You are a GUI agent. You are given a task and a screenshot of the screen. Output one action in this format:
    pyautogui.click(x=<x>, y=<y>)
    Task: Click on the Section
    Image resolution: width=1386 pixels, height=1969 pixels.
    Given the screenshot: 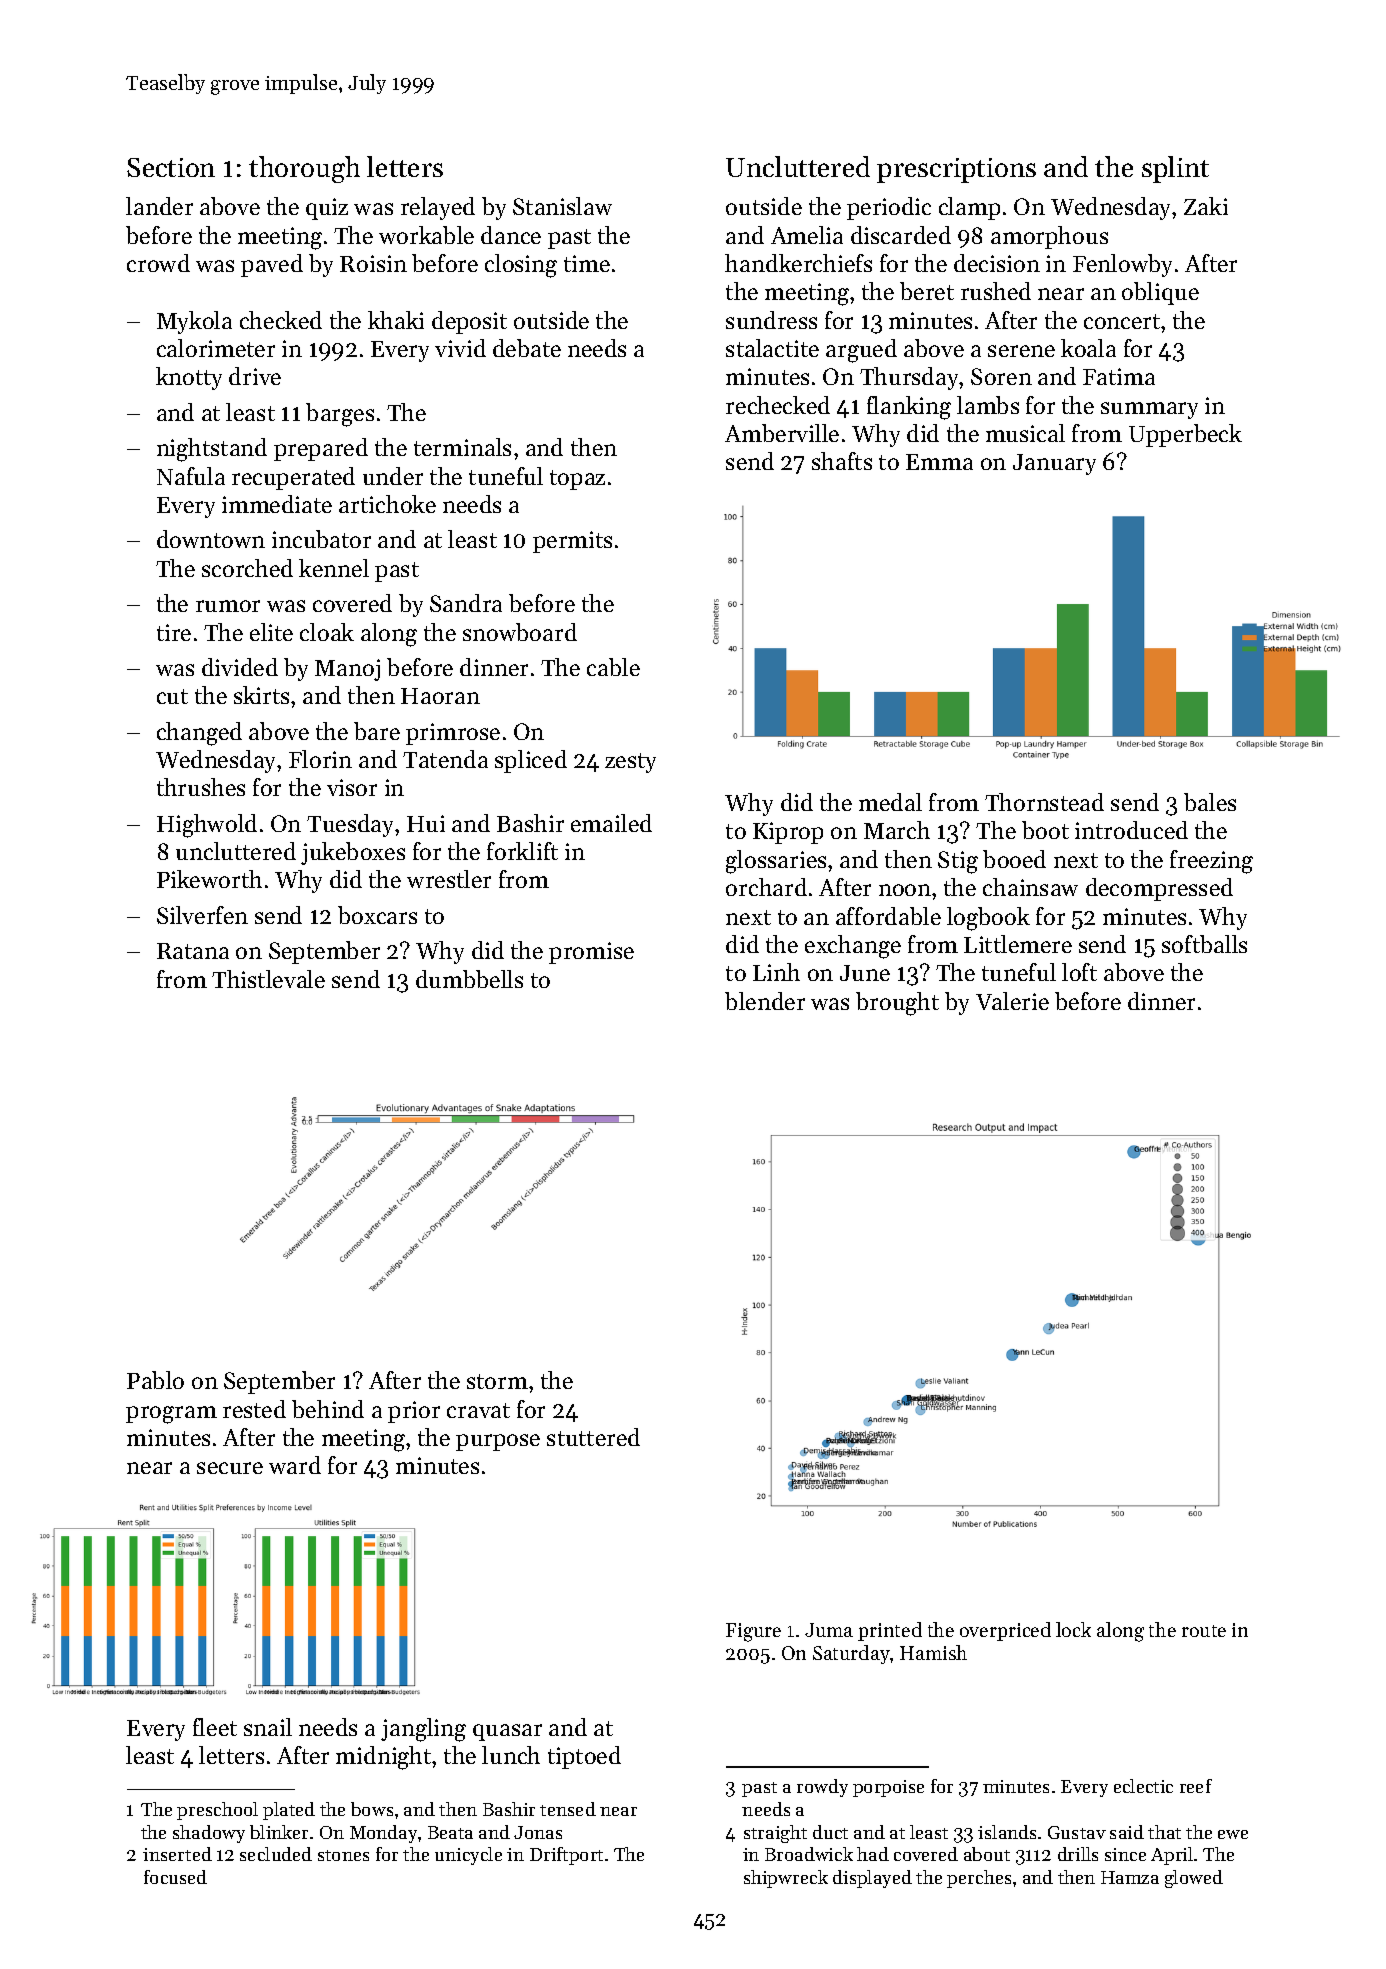 What is the action you would take?
    pyautogui.click(x=171, y=167)
